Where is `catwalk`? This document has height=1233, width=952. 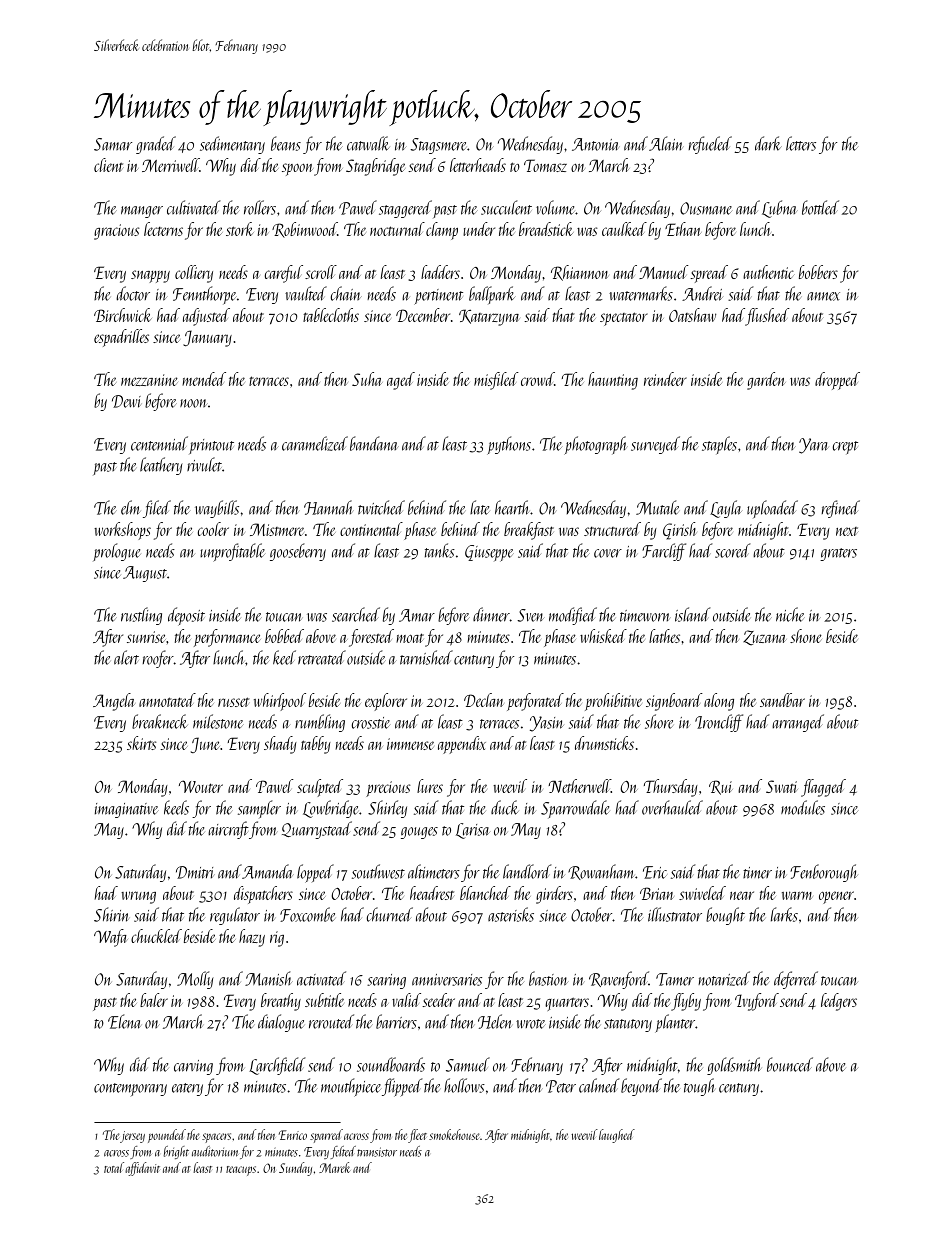 catwalk is located at coordinates (368, 143).
